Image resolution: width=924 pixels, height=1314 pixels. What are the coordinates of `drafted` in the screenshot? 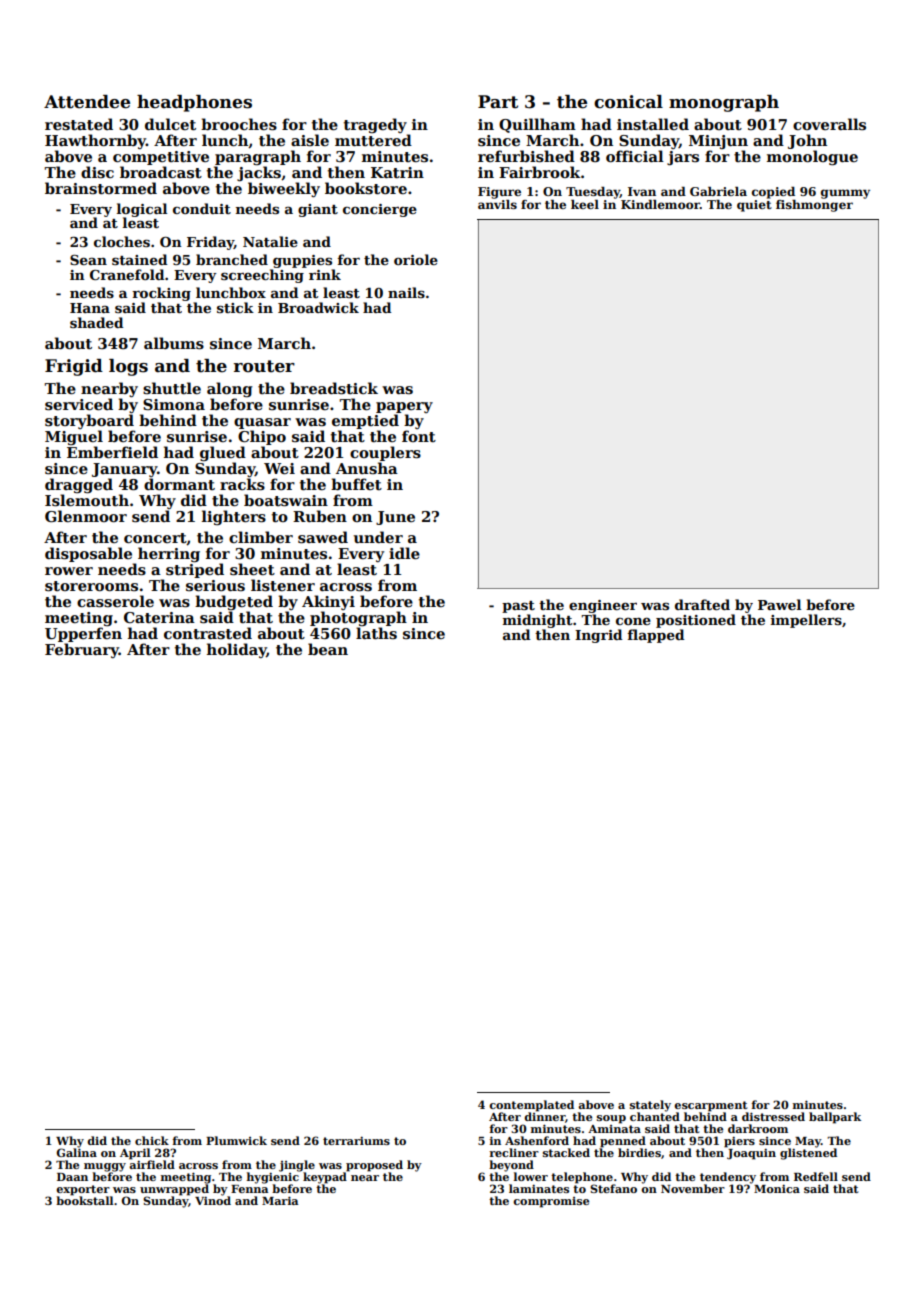 It's located at (702, 604).
